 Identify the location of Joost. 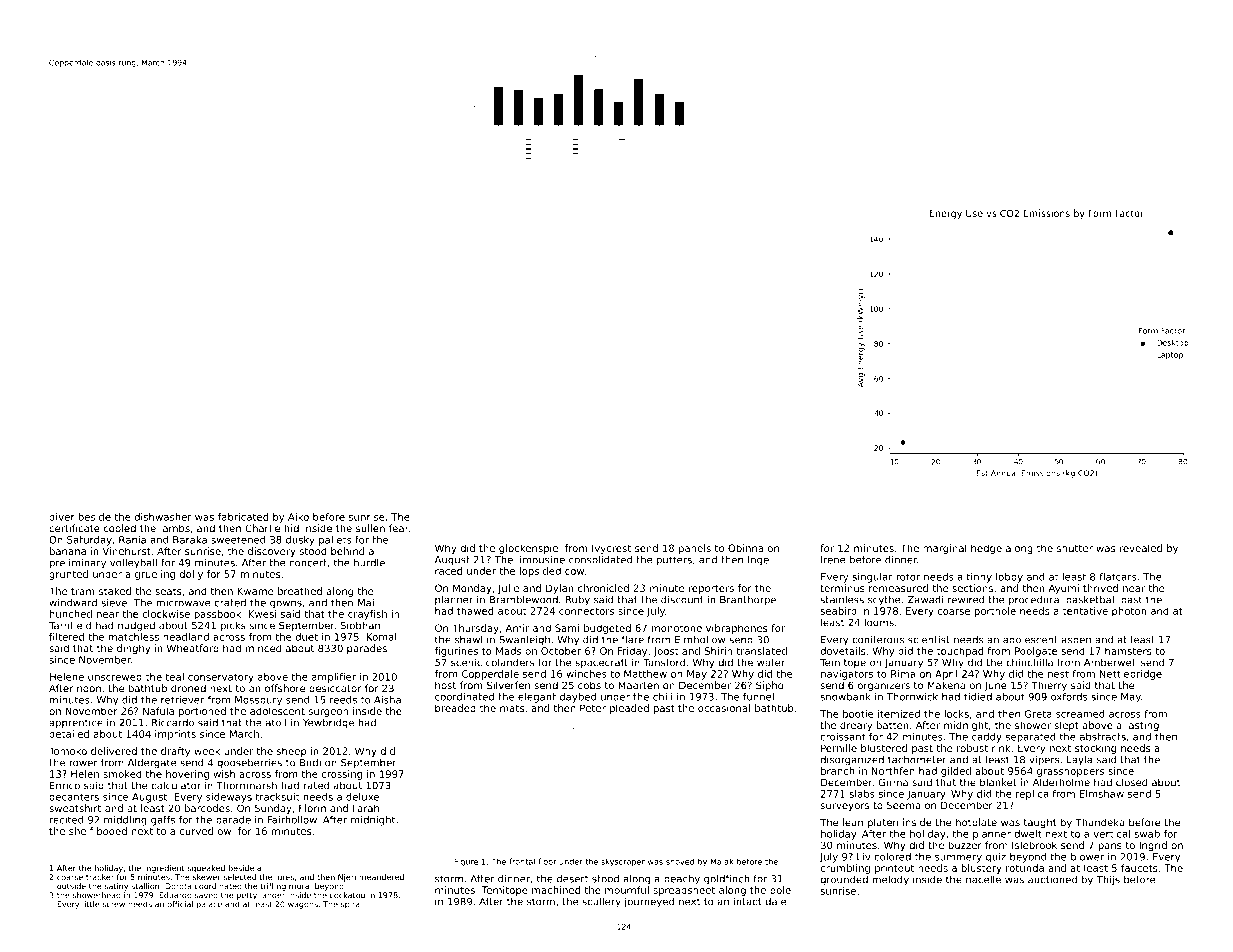
(666, 652).
